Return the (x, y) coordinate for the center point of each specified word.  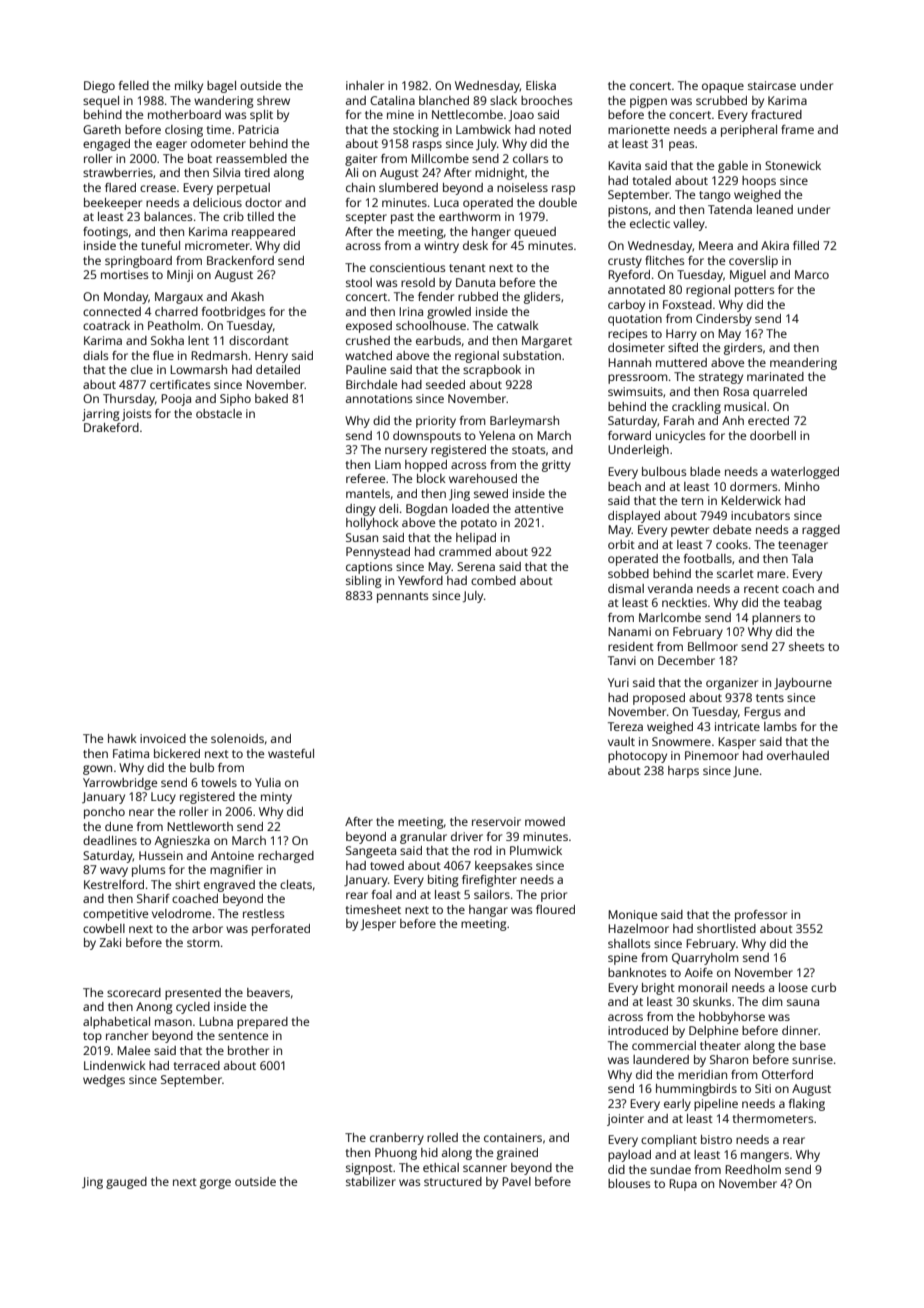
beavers (268, 992)
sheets (806, 646)
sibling (364, 582)
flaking (807, 1105)
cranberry (397, 1139)
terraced (197, 1065)
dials (95, 355)
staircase (772, 85)
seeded (445, 384)
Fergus (762, 713)
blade (705, 471)
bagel (221, 87)
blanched (444, 100)
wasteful (291, 753)
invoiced (163, 738)
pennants (402, 597)
